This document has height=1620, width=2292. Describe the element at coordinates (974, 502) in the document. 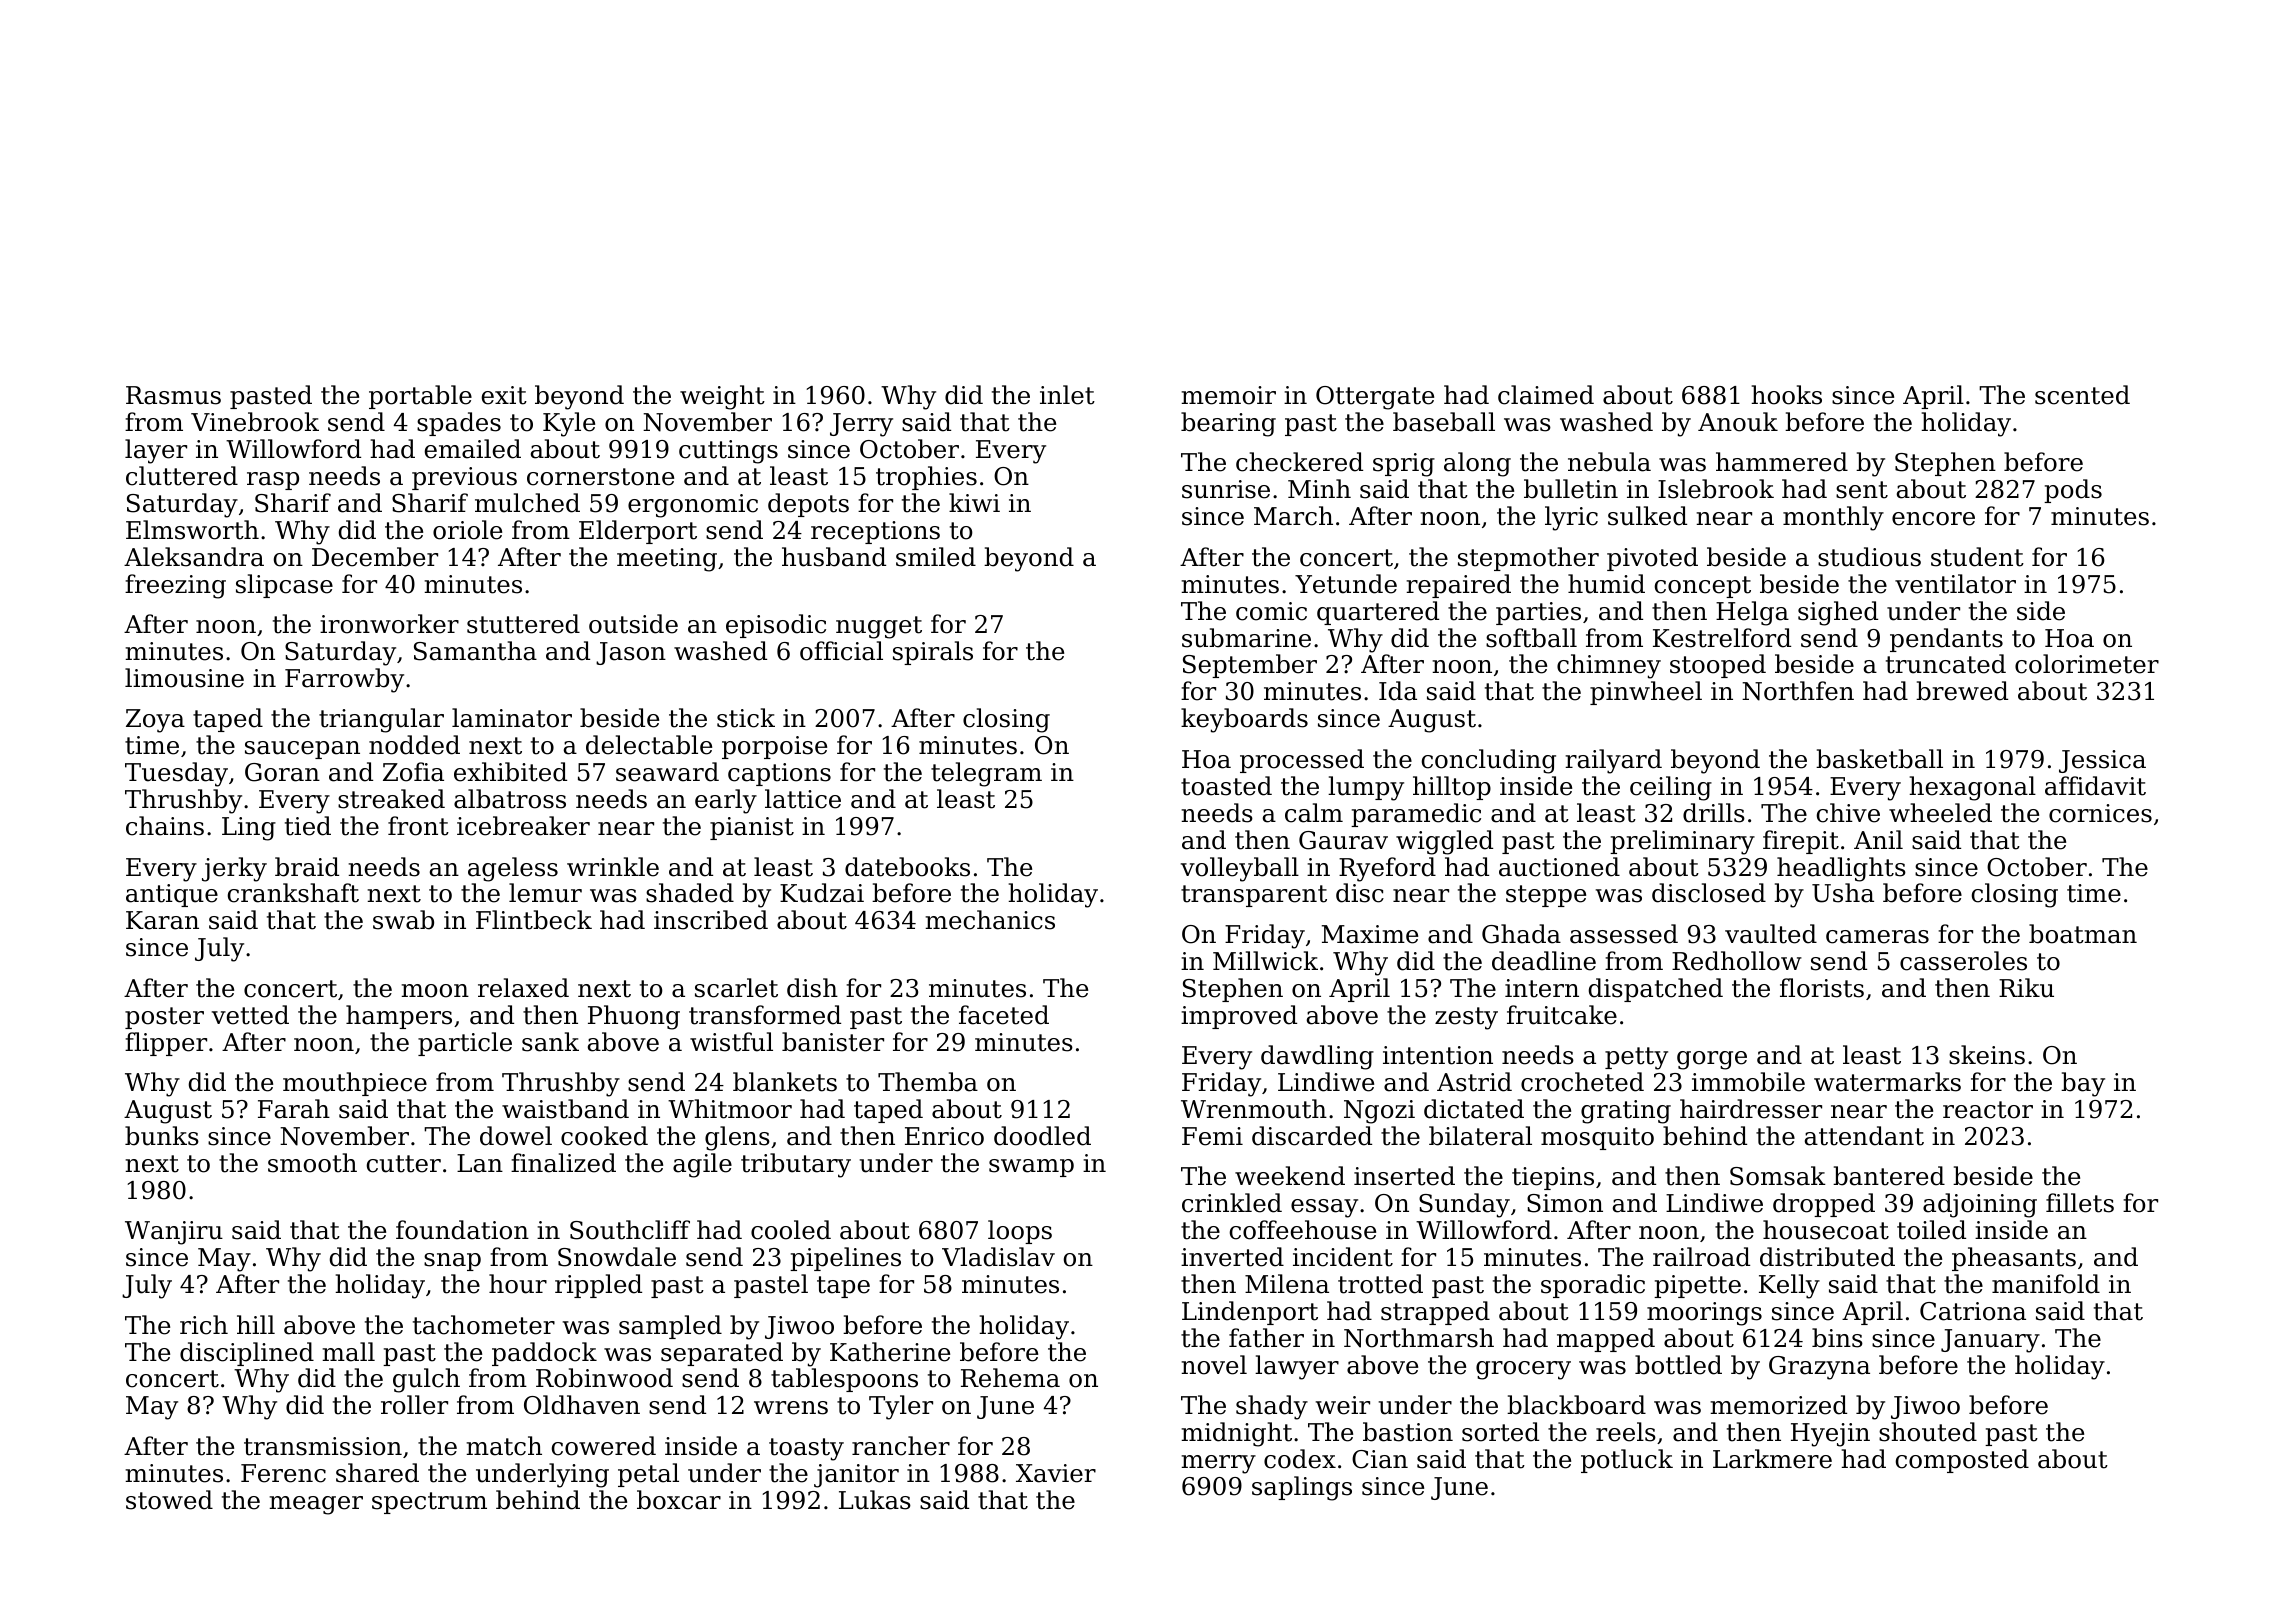

I see `kiwi` at that location.
